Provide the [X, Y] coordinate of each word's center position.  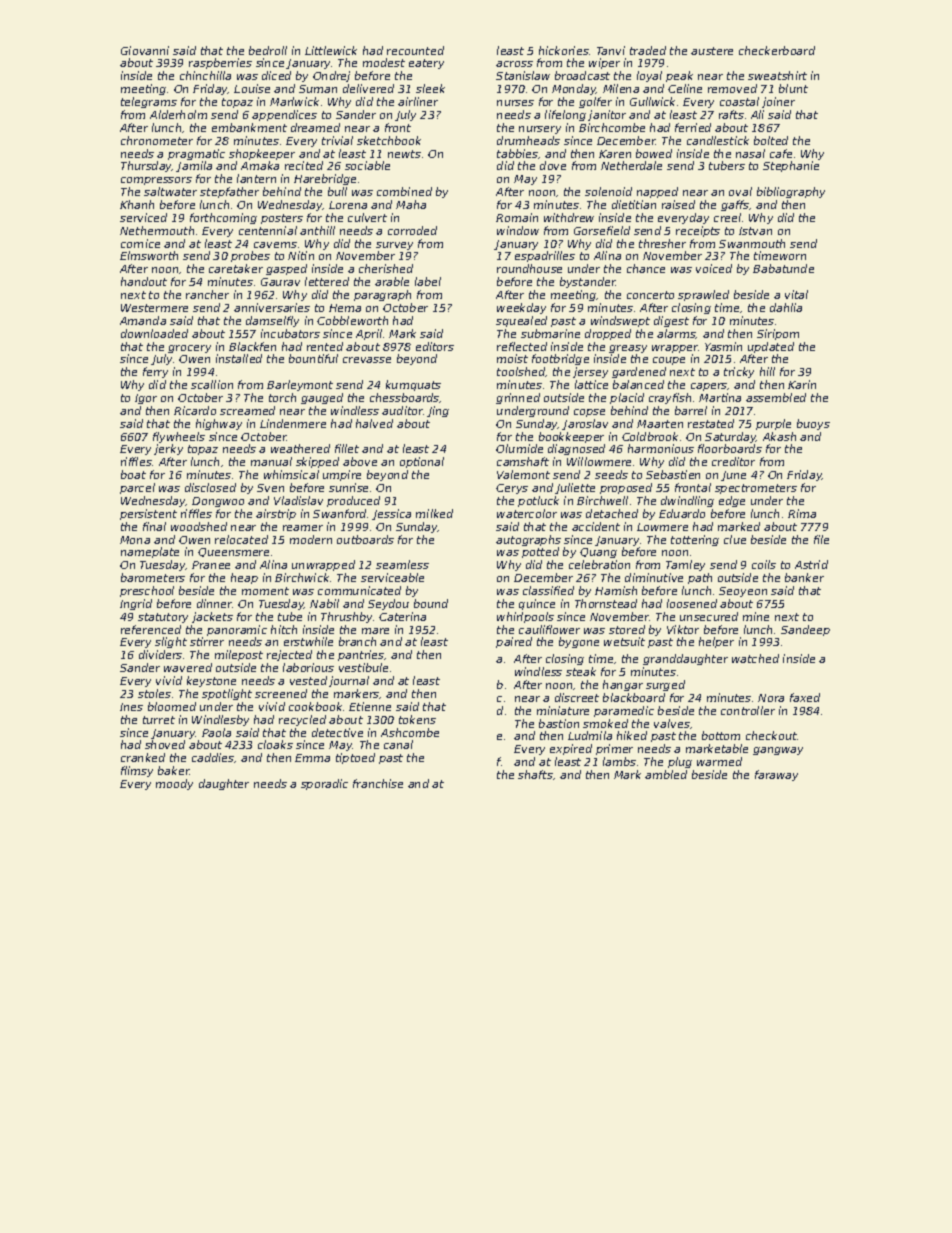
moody [174, 784]
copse [589, 413]
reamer [303, 528]
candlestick [718, 140]
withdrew [569, 217]
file [821, 539]
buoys [813, 424]
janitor [607, 115]
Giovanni [145, 50]
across [514, 64]
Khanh [137, 204]
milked [434, 513]
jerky [168, 449]
